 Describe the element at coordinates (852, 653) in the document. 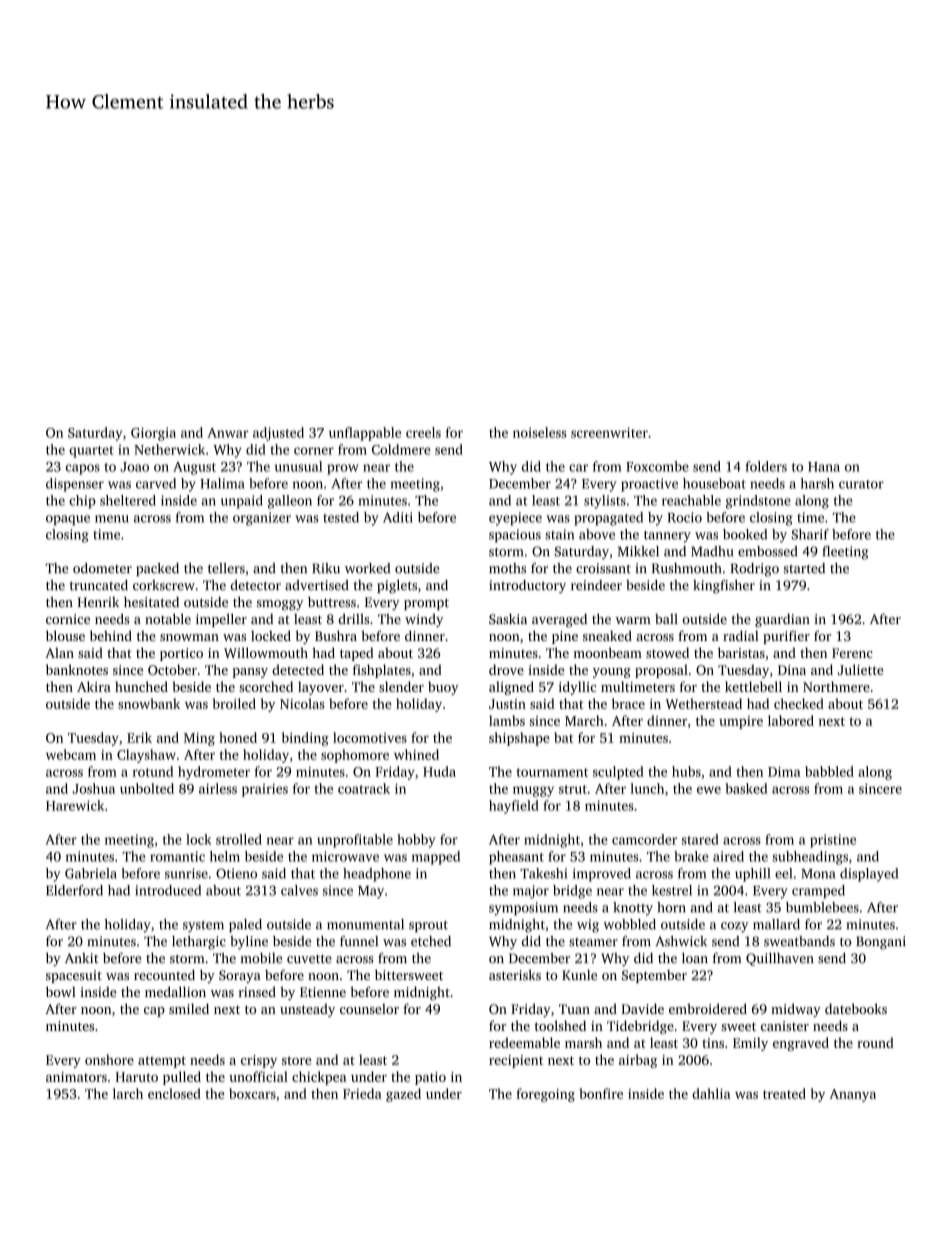

I see `Ferenc` at that location.
